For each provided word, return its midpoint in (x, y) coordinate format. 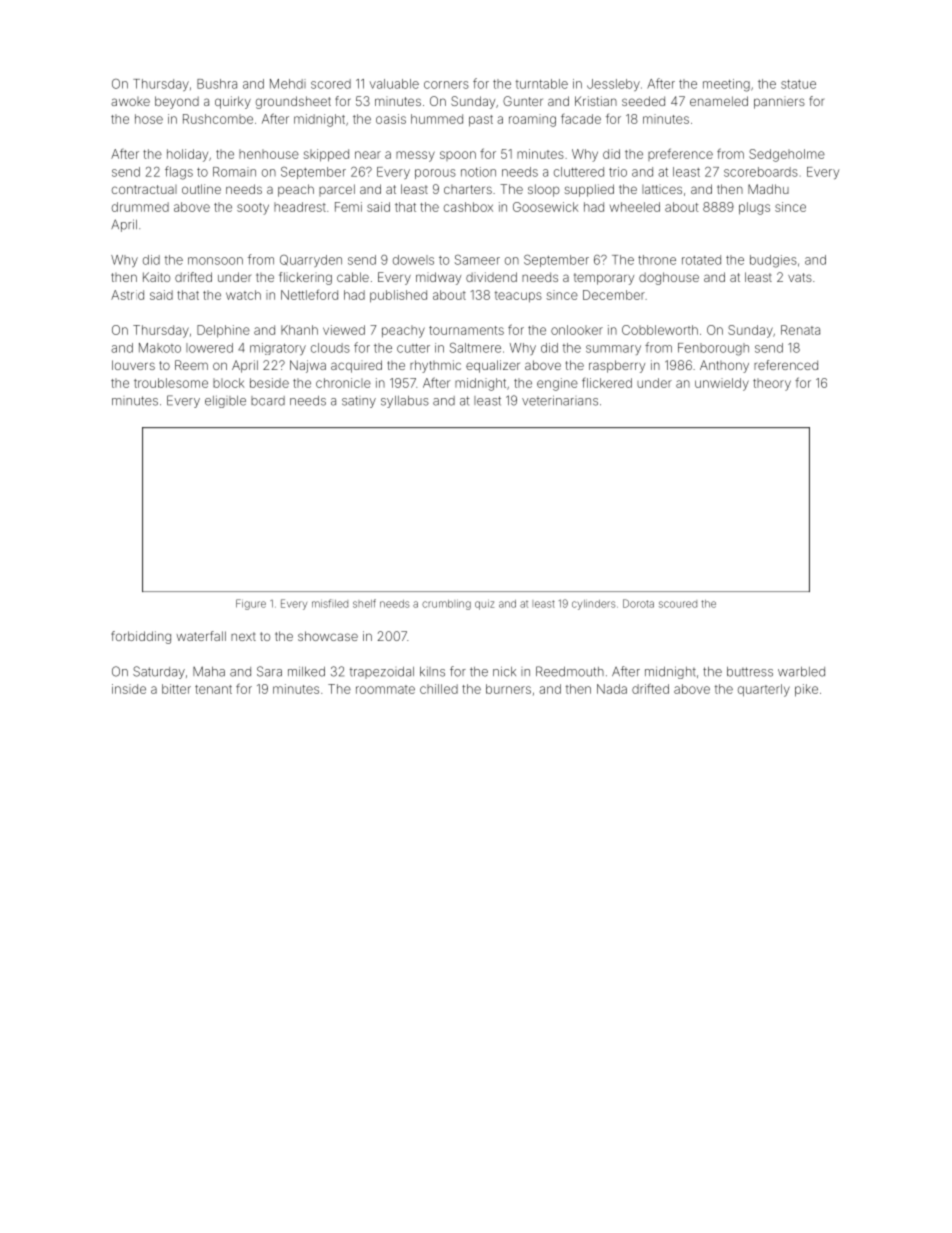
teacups (518, 296)
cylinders (593, 605)
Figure (251, 604)
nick (504, 671)
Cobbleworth (660, 330)
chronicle (343, 383)
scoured (678, 604)
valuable (394, 84)
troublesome (171, 383)
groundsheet (293, 102)
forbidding (141, 637)
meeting (726, 85)
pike (806, 690)
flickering (305, 278)
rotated (701, 260)
